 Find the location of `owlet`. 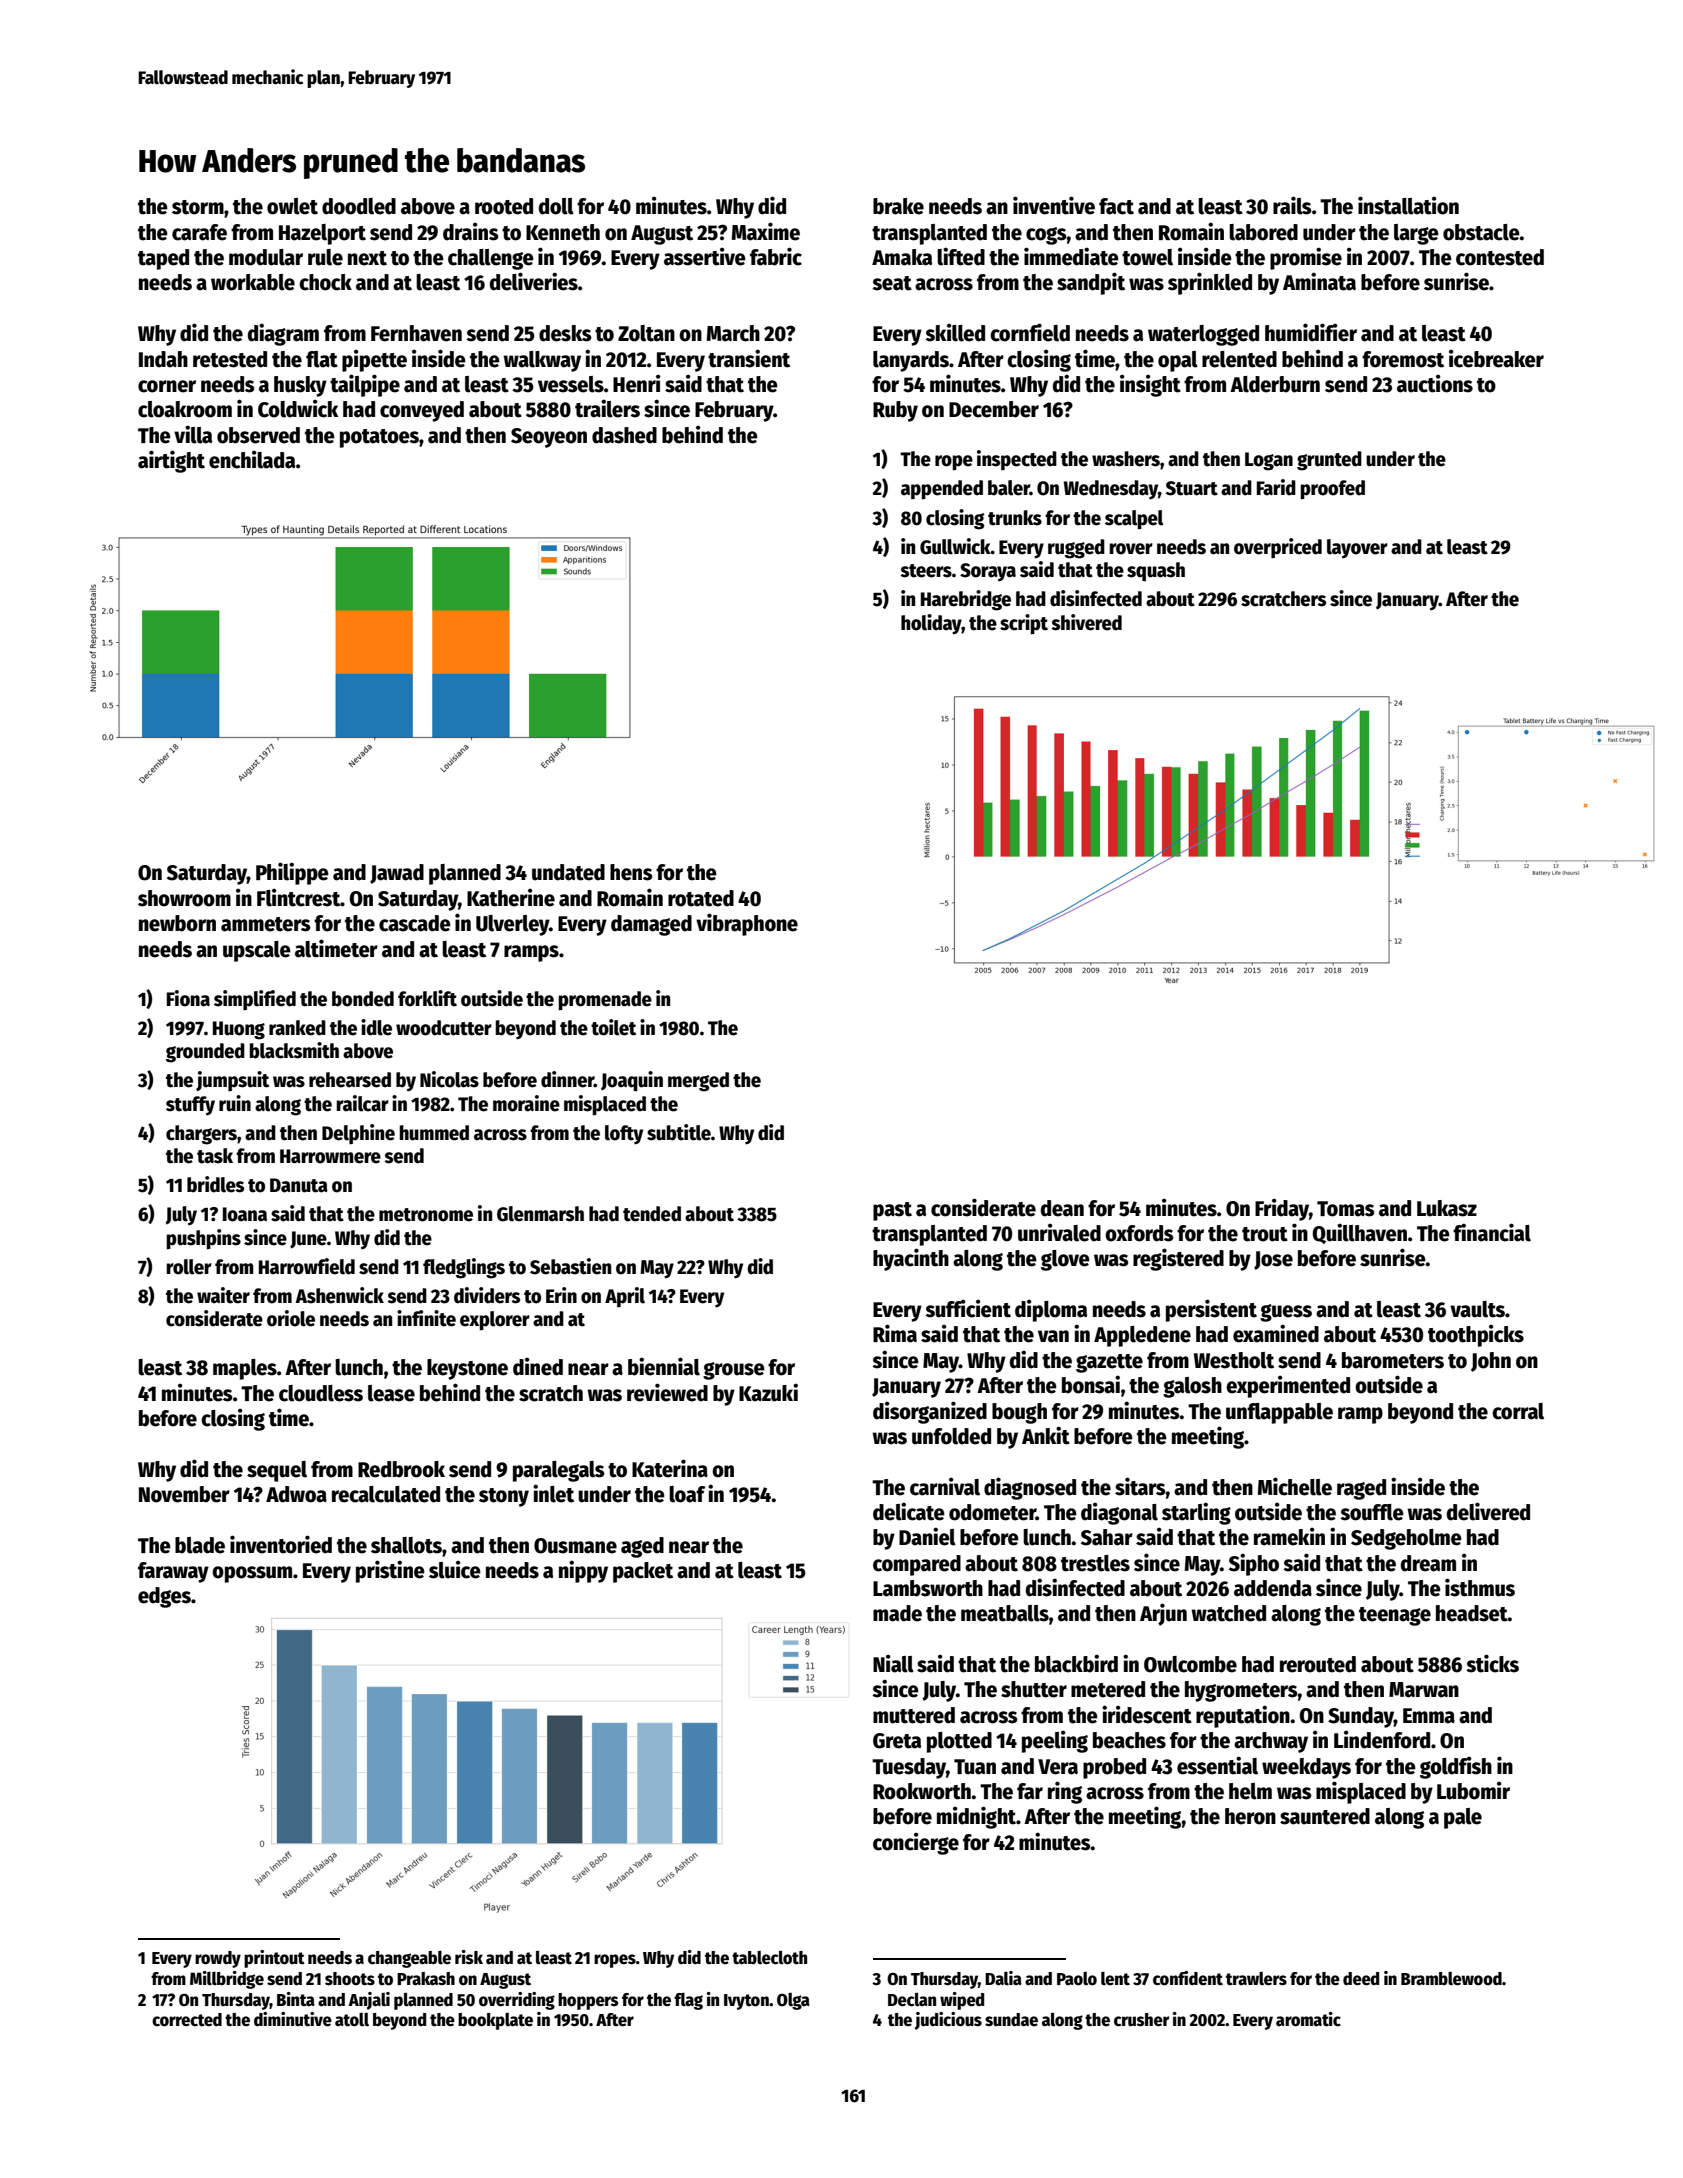

owlet is located at coordinates (292, 206).
